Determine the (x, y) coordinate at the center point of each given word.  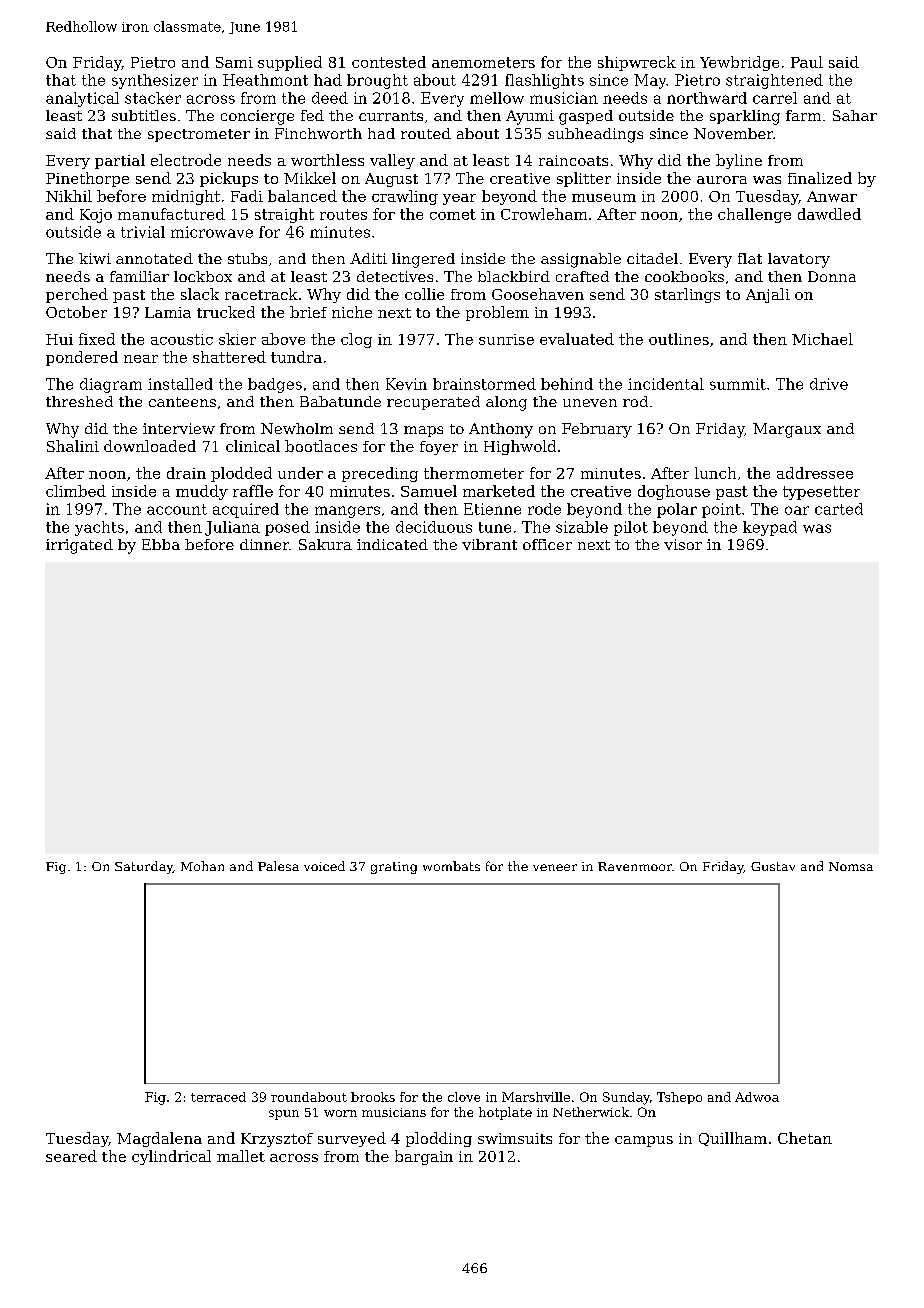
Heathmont (265, 80)
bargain (424, 1157)
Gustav (773, 866)
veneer (555, 867)
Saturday (144, 867)
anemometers (483, 62)
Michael (822, 339)
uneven (590, 403)
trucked (226, 312)
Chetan (805, 1138)
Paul (807, 62)
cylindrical (171, 1157)
